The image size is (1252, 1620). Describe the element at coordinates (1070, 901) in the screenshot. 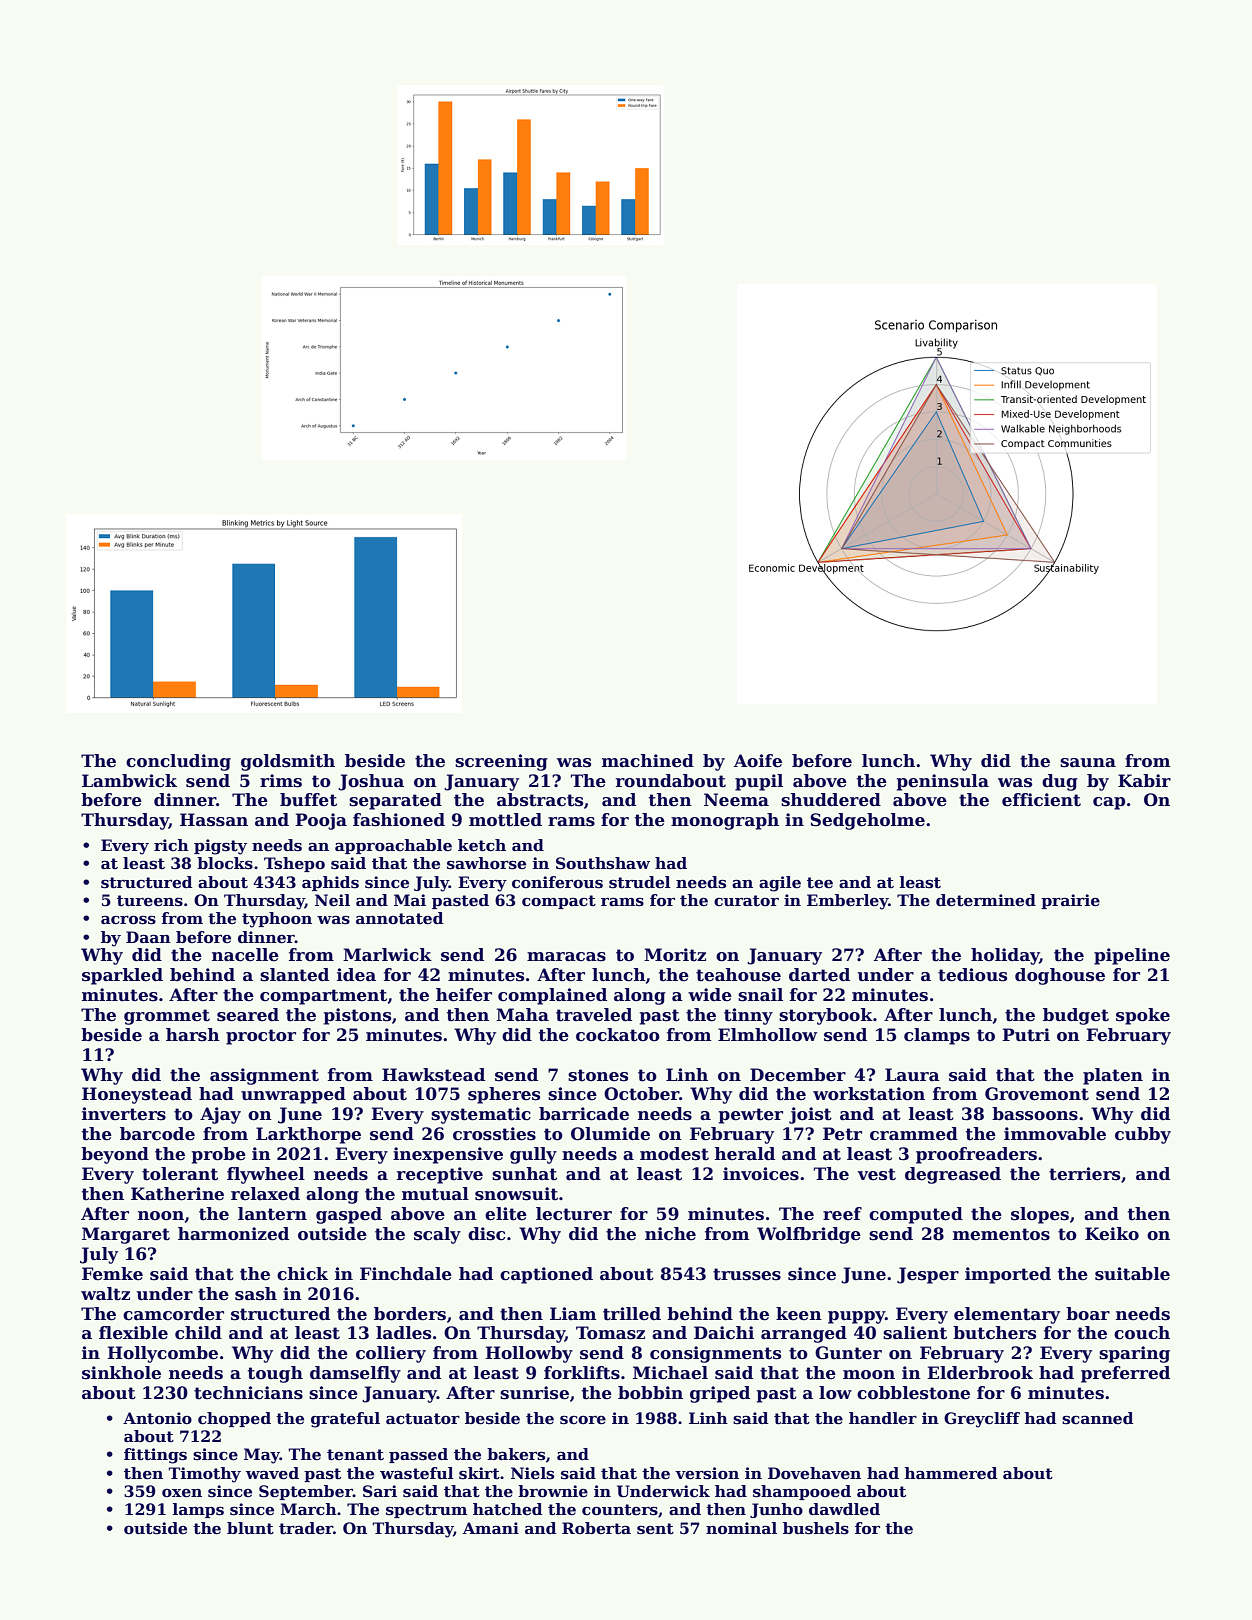

I see `prairie` at that location.
